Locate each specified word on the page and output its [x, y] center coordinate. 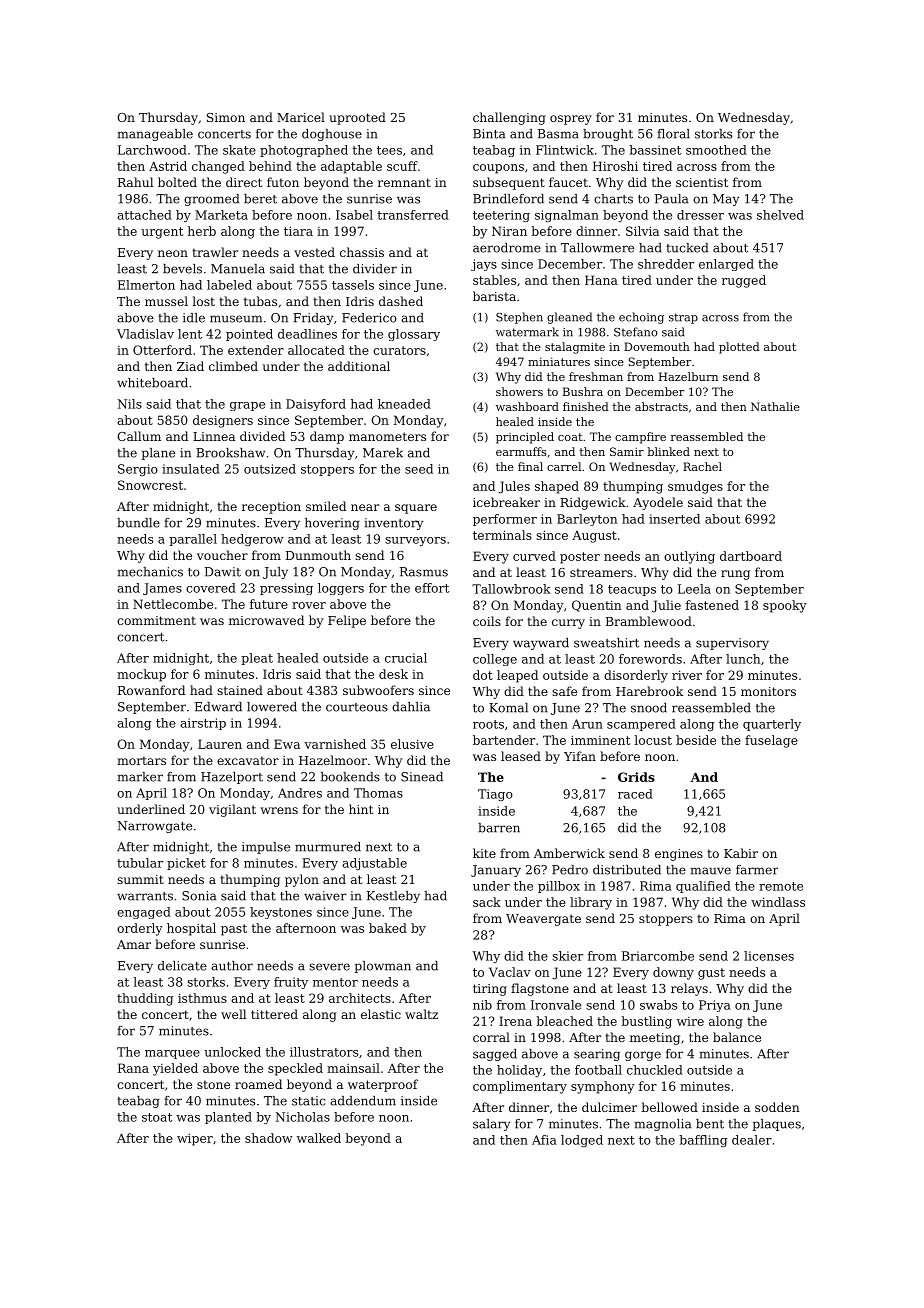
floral [674, 134]
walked [319, 1138]
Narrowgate [154, 827]
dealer [752, 1140]
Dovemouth [657, 346]
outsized [270, 469]
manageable [155, 135]
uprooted [357, 118]
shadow [269, 1138]
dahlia [411, 707]
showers [519, 391]
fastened [712, 605]
